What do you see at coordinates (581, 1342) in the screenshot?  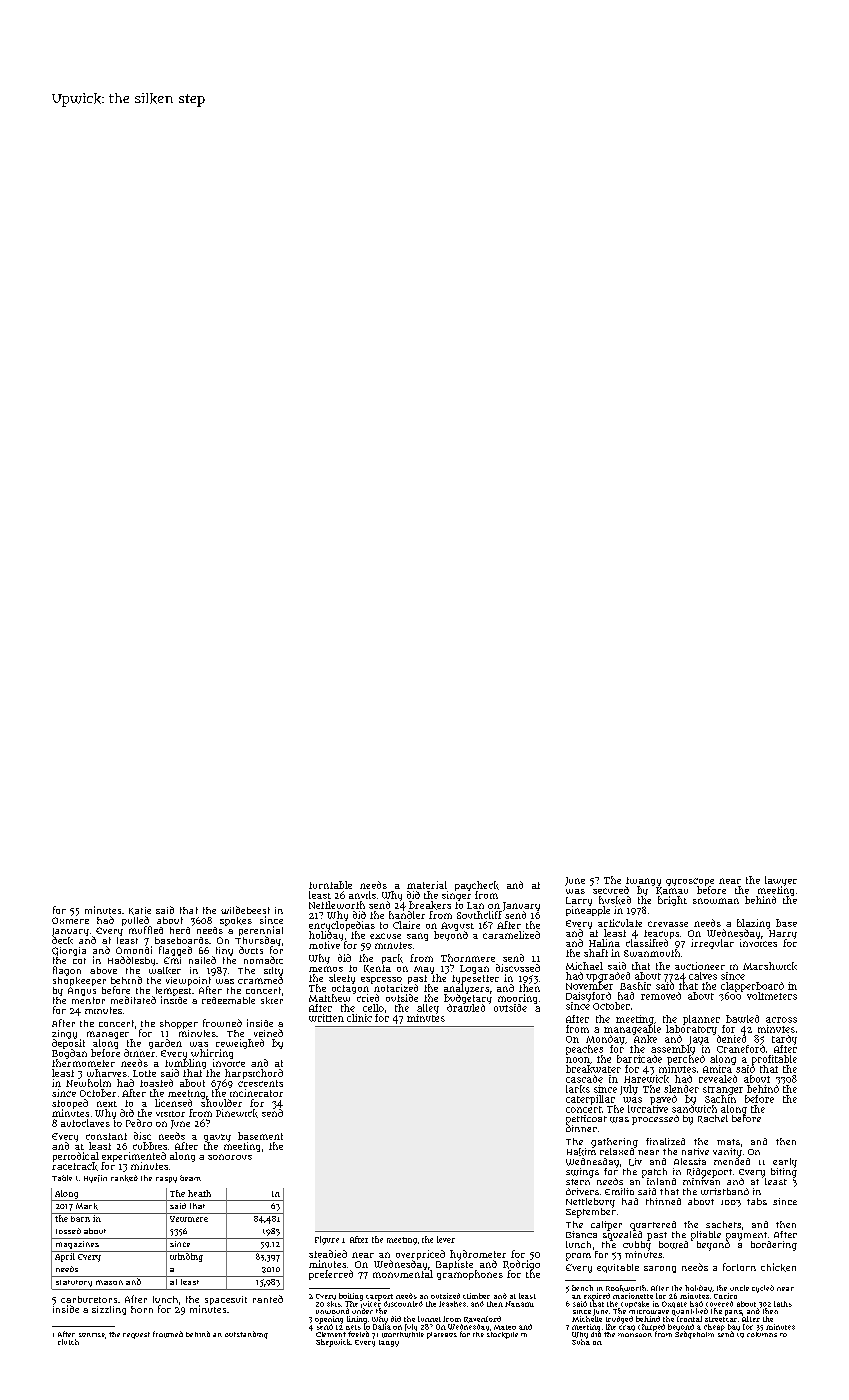 I see `Suha` at bounding box center [581, 1342].
